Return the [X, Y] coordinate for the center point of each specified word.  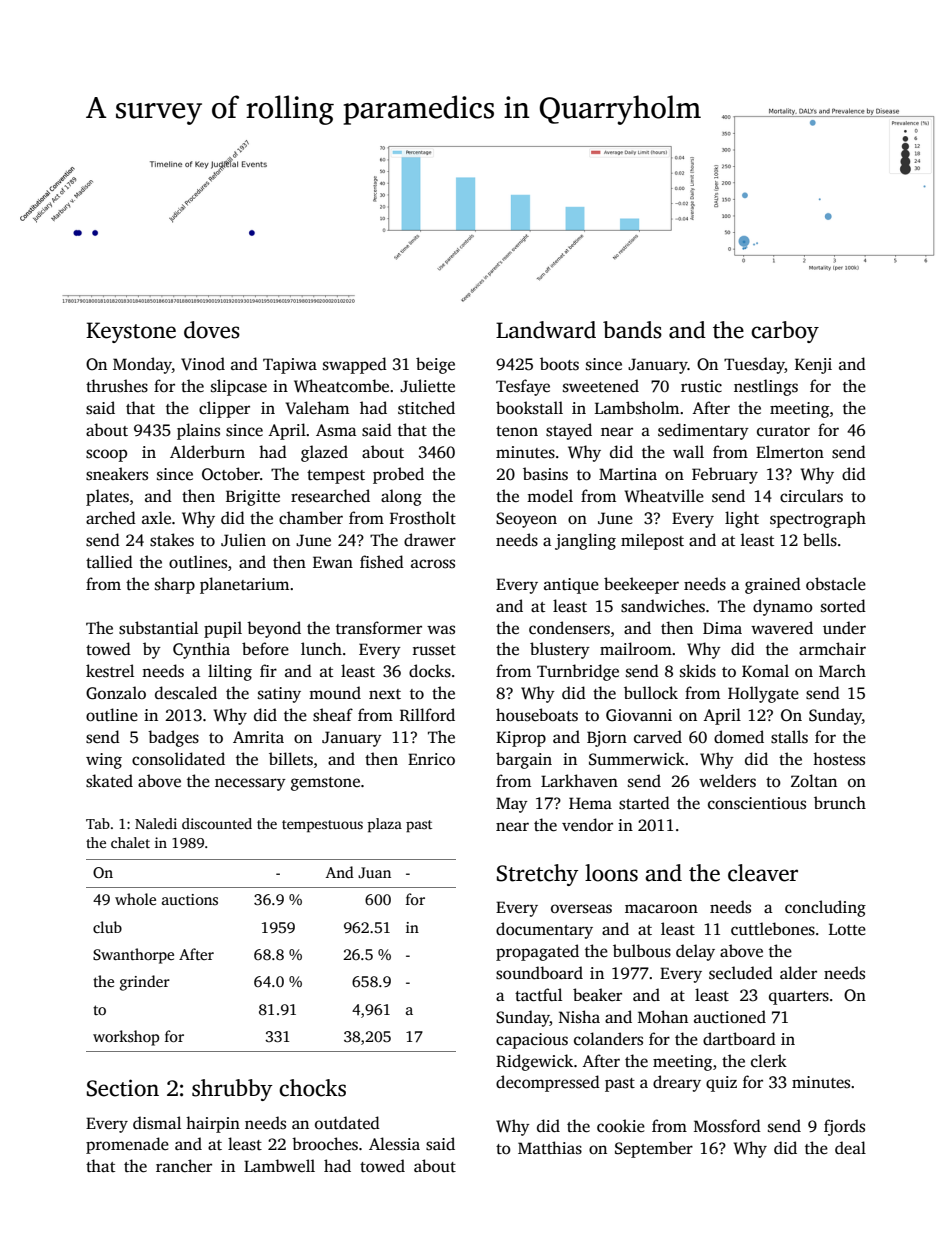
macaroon [661, 909]
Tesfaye [523, 387]
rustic [701, 386]
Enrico [431, 759]
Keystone [131, 332]
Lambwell [279, 1165]
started [644, 803]
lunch [321, 648]
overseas [581, 909]
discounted [217, 823]
